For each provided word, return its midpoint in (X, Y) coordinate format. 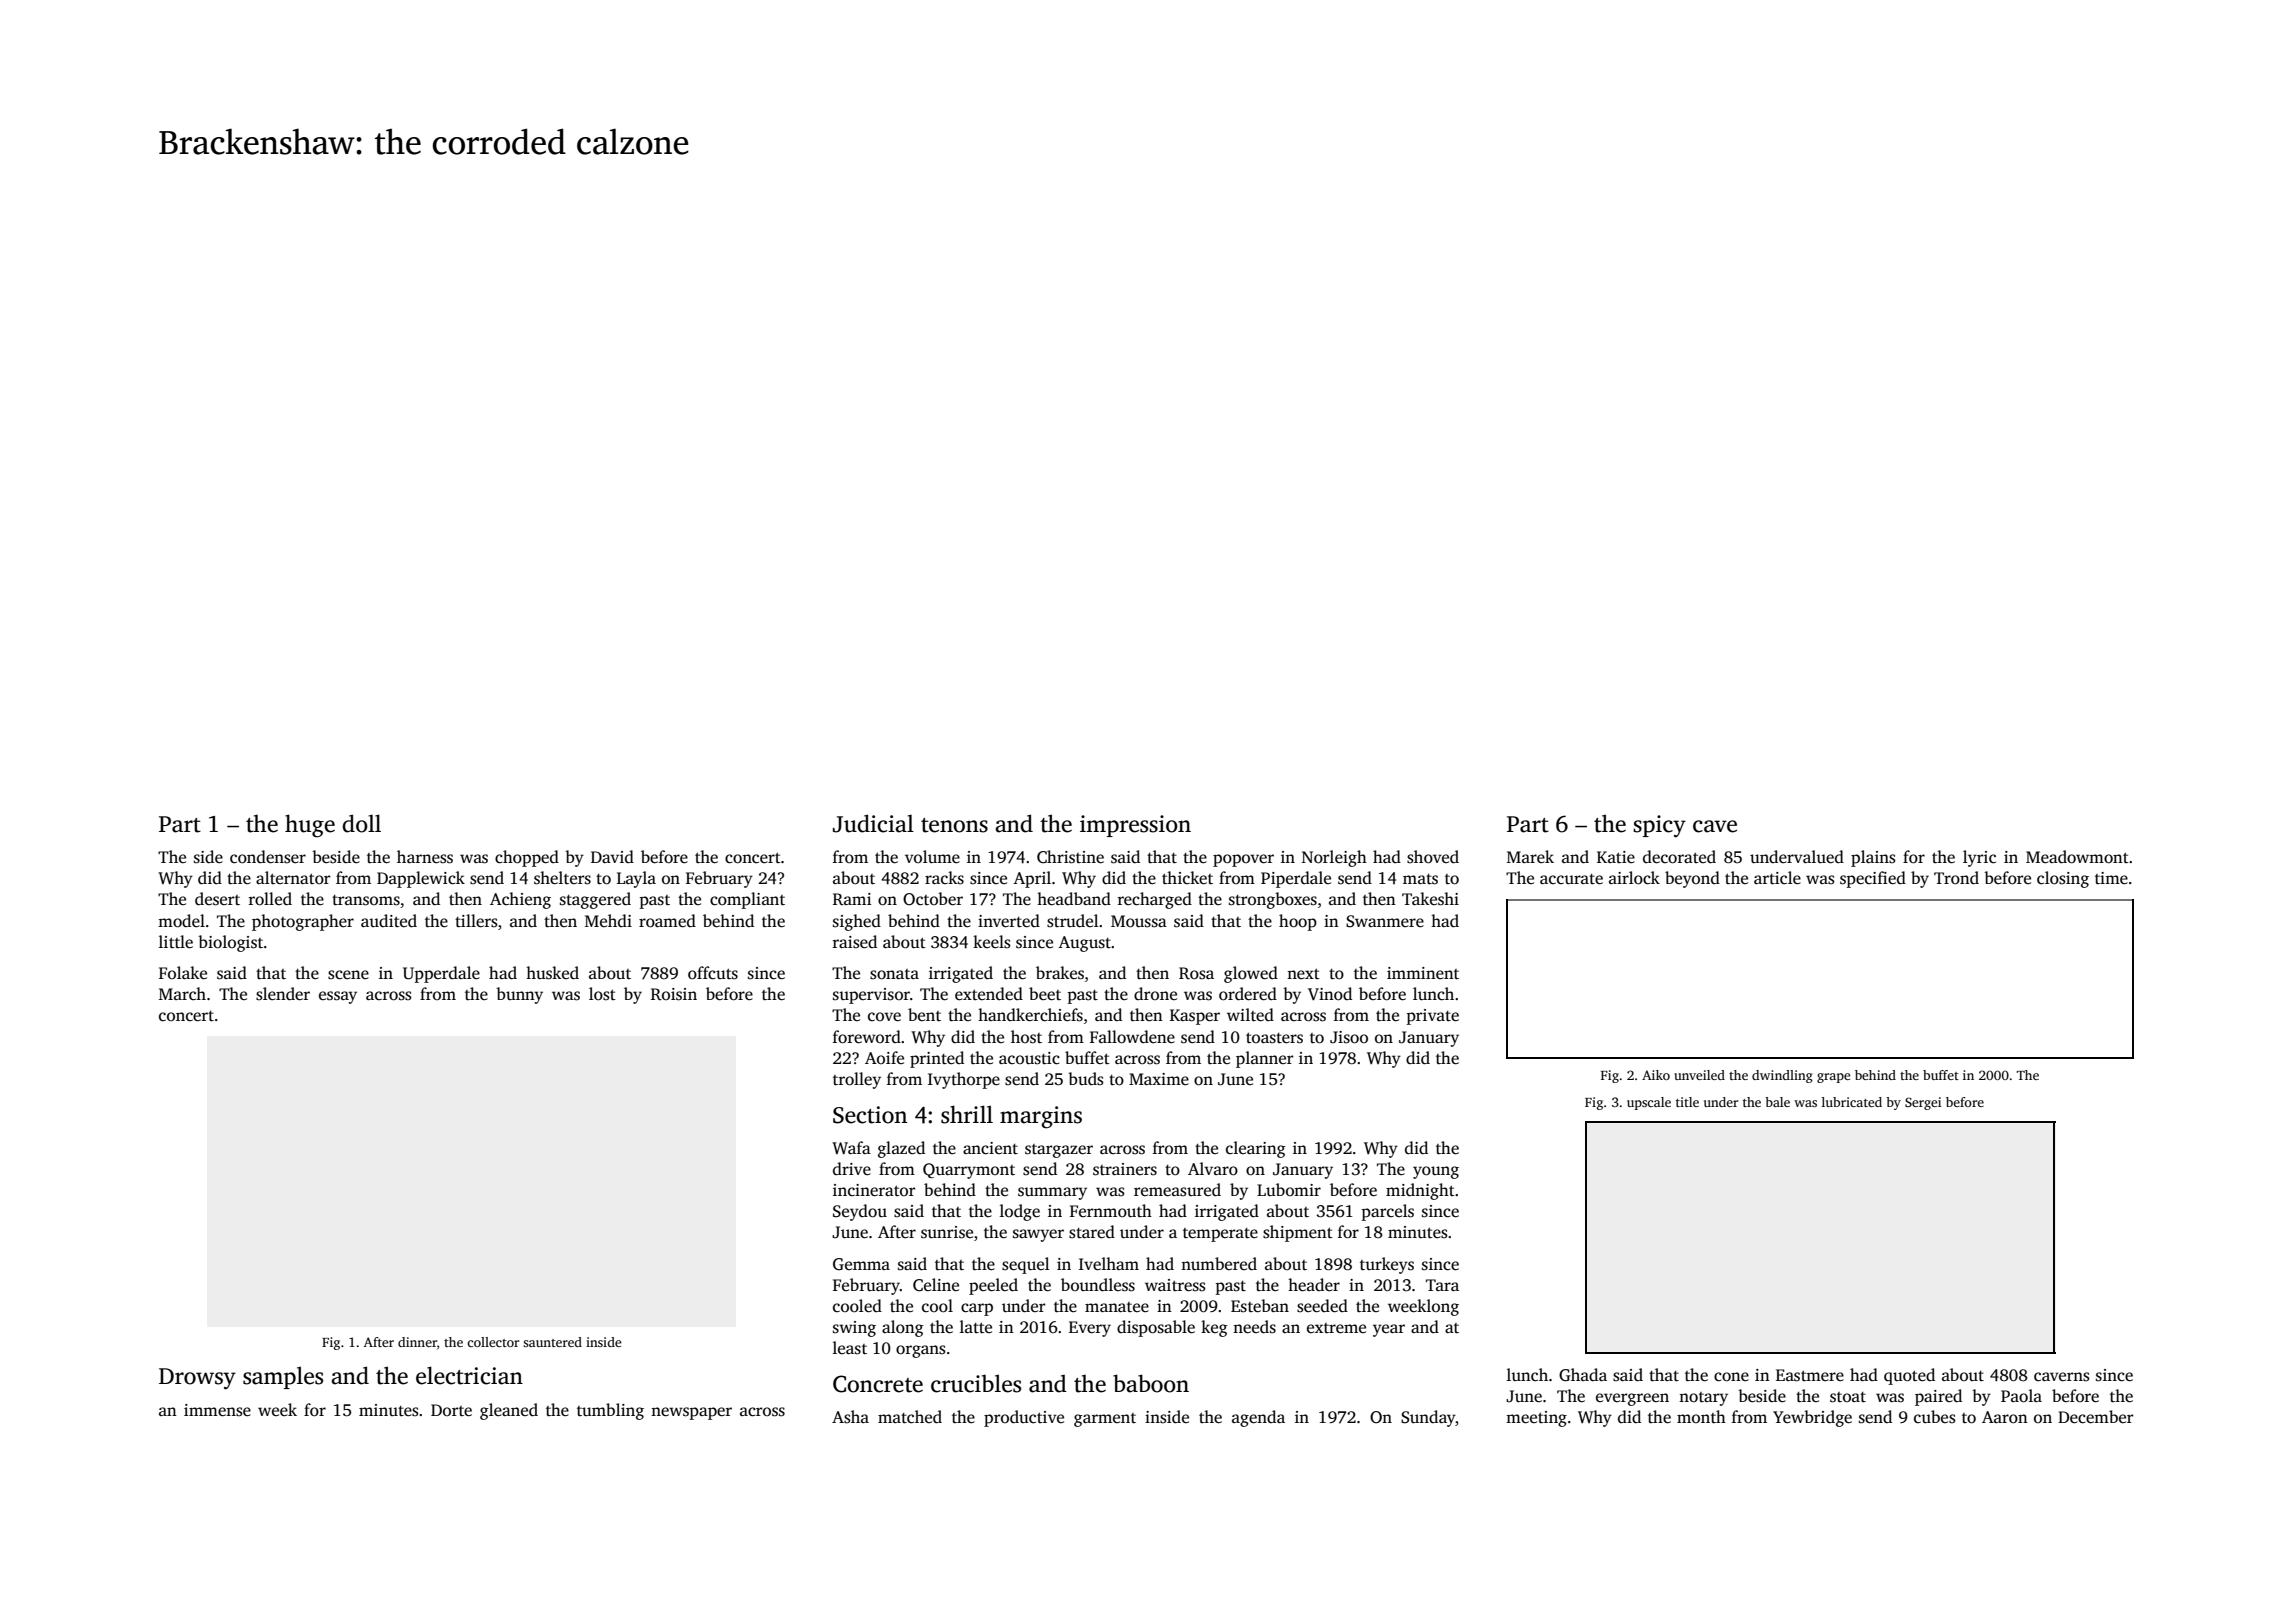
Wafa (851, 1147)
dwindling (1782, 1076)
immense (217, 1410)
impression (1135, 826)
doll (361, 823)
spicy (1659, 826)
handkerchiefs (1030, 1015)
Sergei (1923, 1103)
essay (338, 997)
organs (921, 1351)
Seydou (860, 1212)
